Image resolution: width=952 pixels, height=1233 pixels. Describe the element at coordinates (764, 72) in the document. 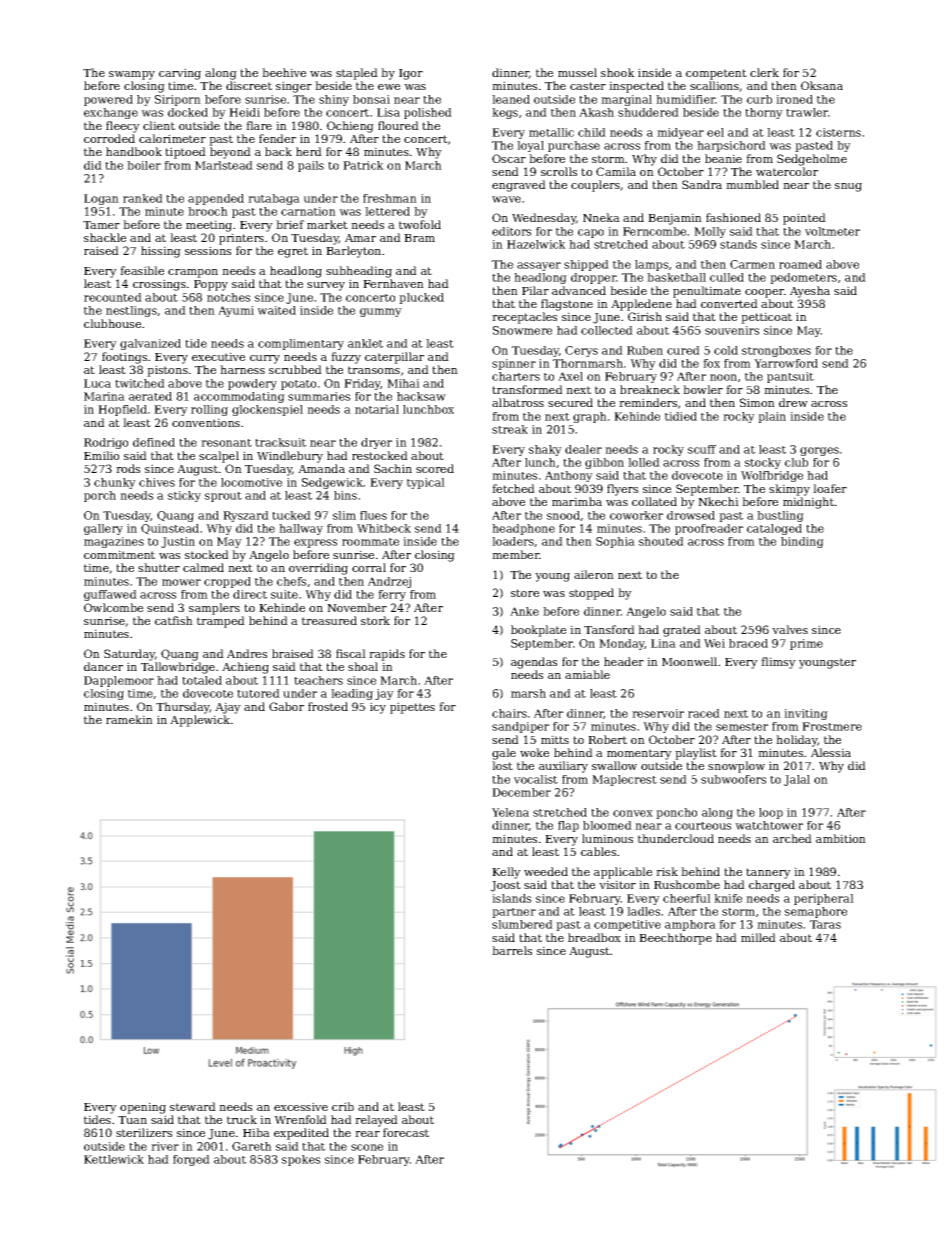

I see `clerk` at that location.
